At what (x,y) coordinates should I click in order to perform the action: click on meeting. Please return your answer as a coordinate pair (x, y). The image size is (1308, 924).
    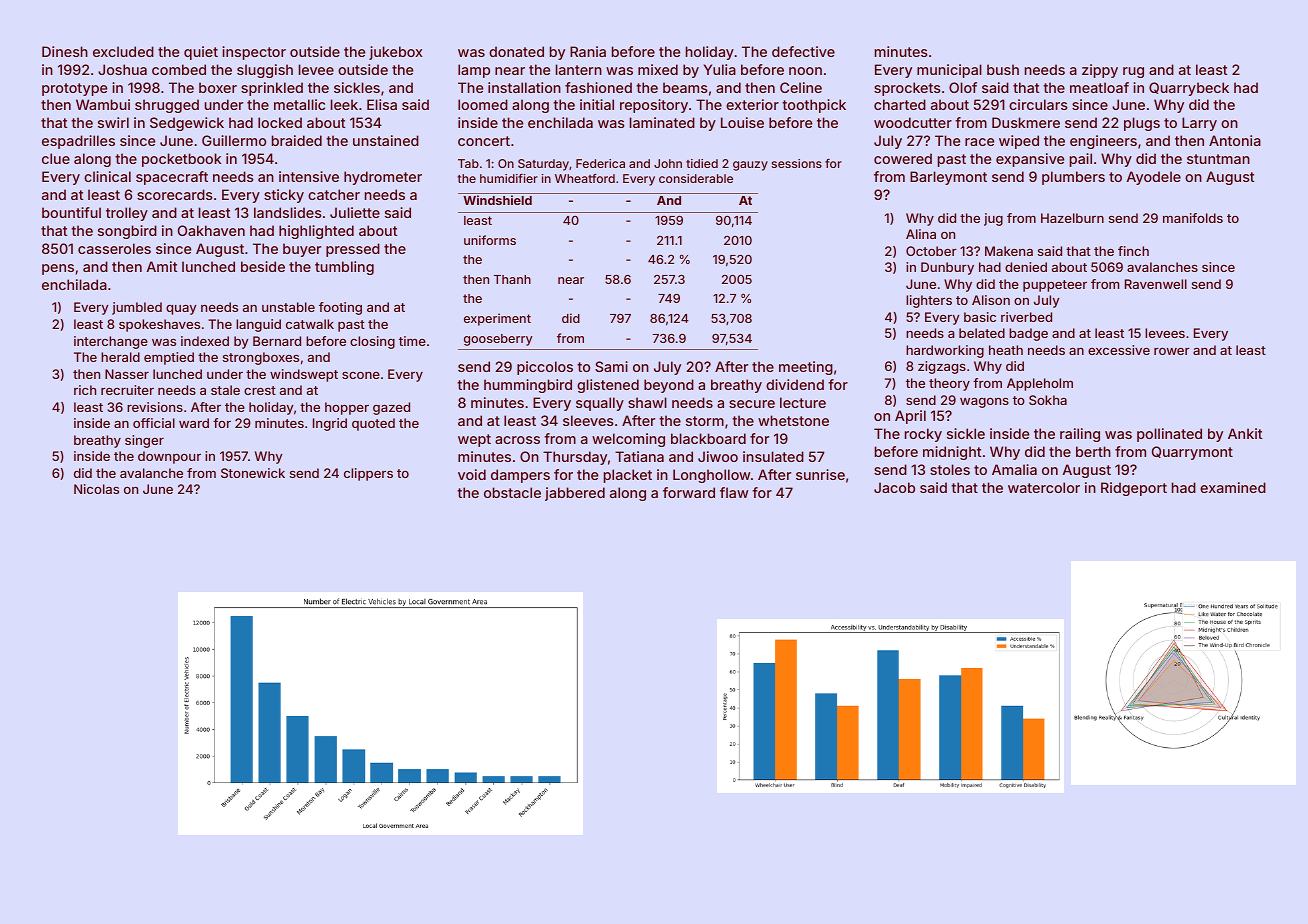
    Looking at the image, I should click on (806, 368).
